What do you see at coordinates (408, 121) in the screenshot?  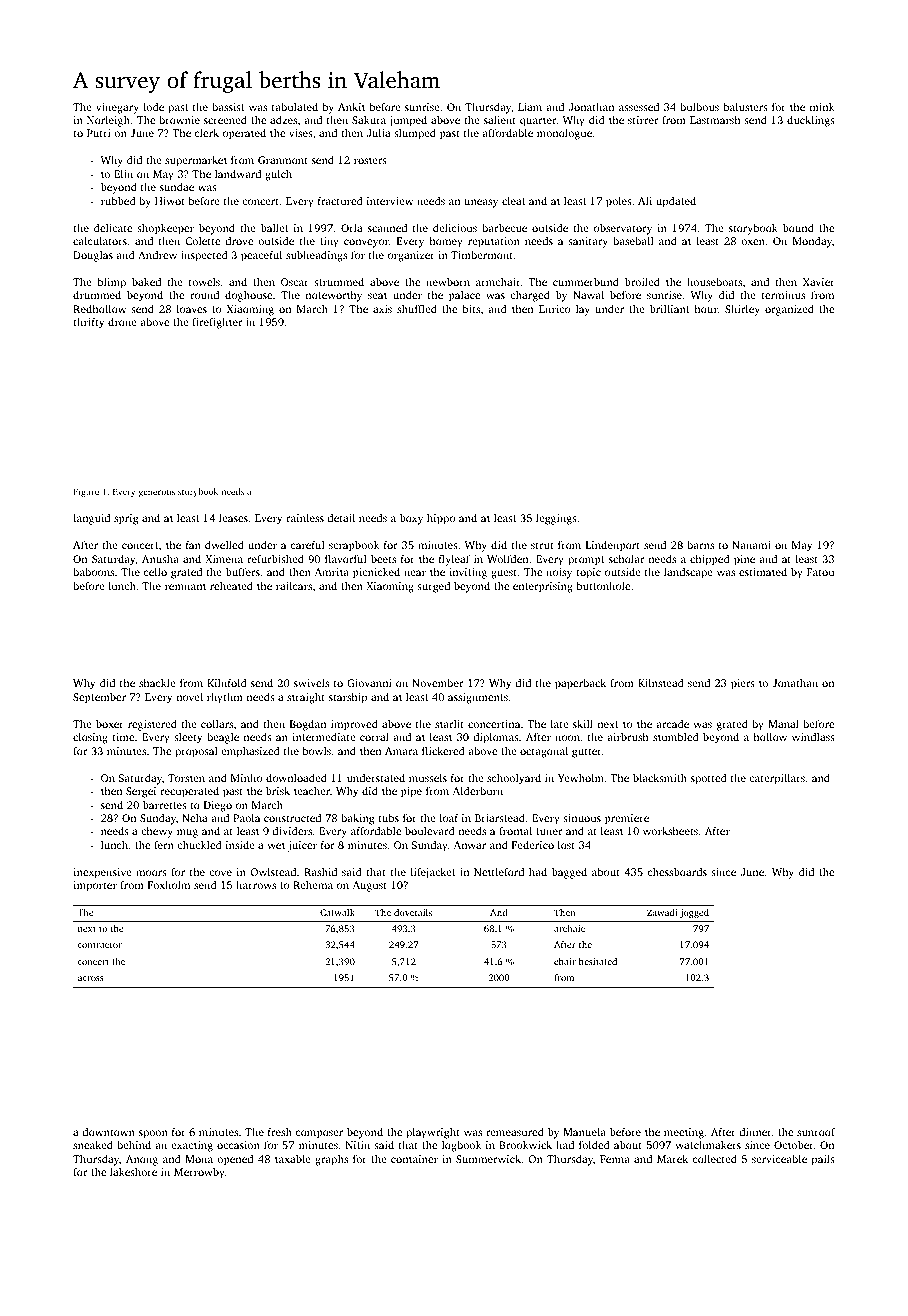 I see `jumped` at bounding box center [408, 121].
